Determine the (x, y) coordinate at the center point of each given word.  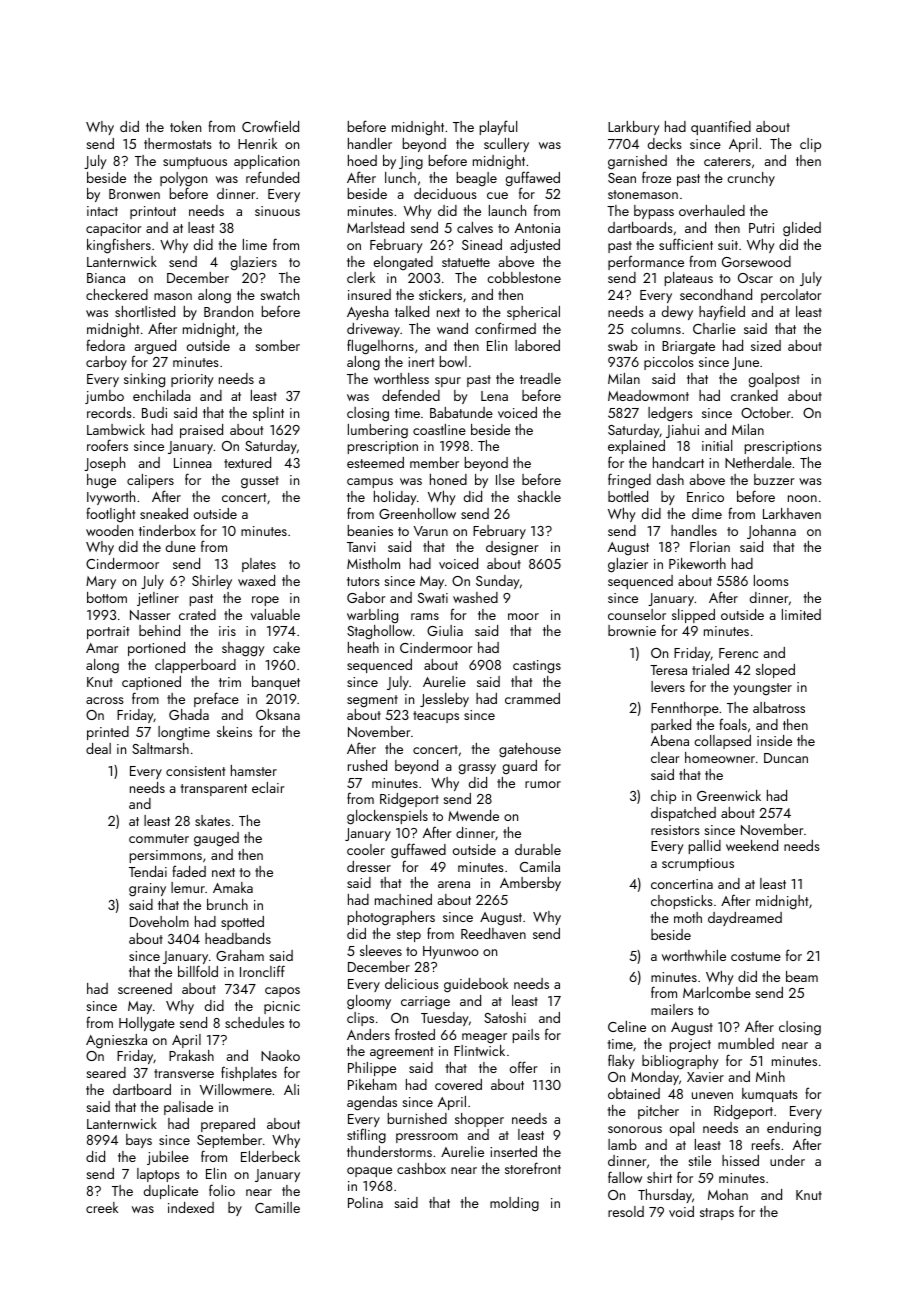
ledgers (670, 414)
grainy (147, 890)
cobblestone (524, 277)
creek (102, 1207)
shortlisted (145, 311)
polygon (183, 180)
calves (475, 227)
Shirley (212, 582)
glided (802, 229)
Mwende (473, 815)
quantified (721, 127)
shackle (539, 496)
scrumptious (698, 864)
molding (514, 1204)
